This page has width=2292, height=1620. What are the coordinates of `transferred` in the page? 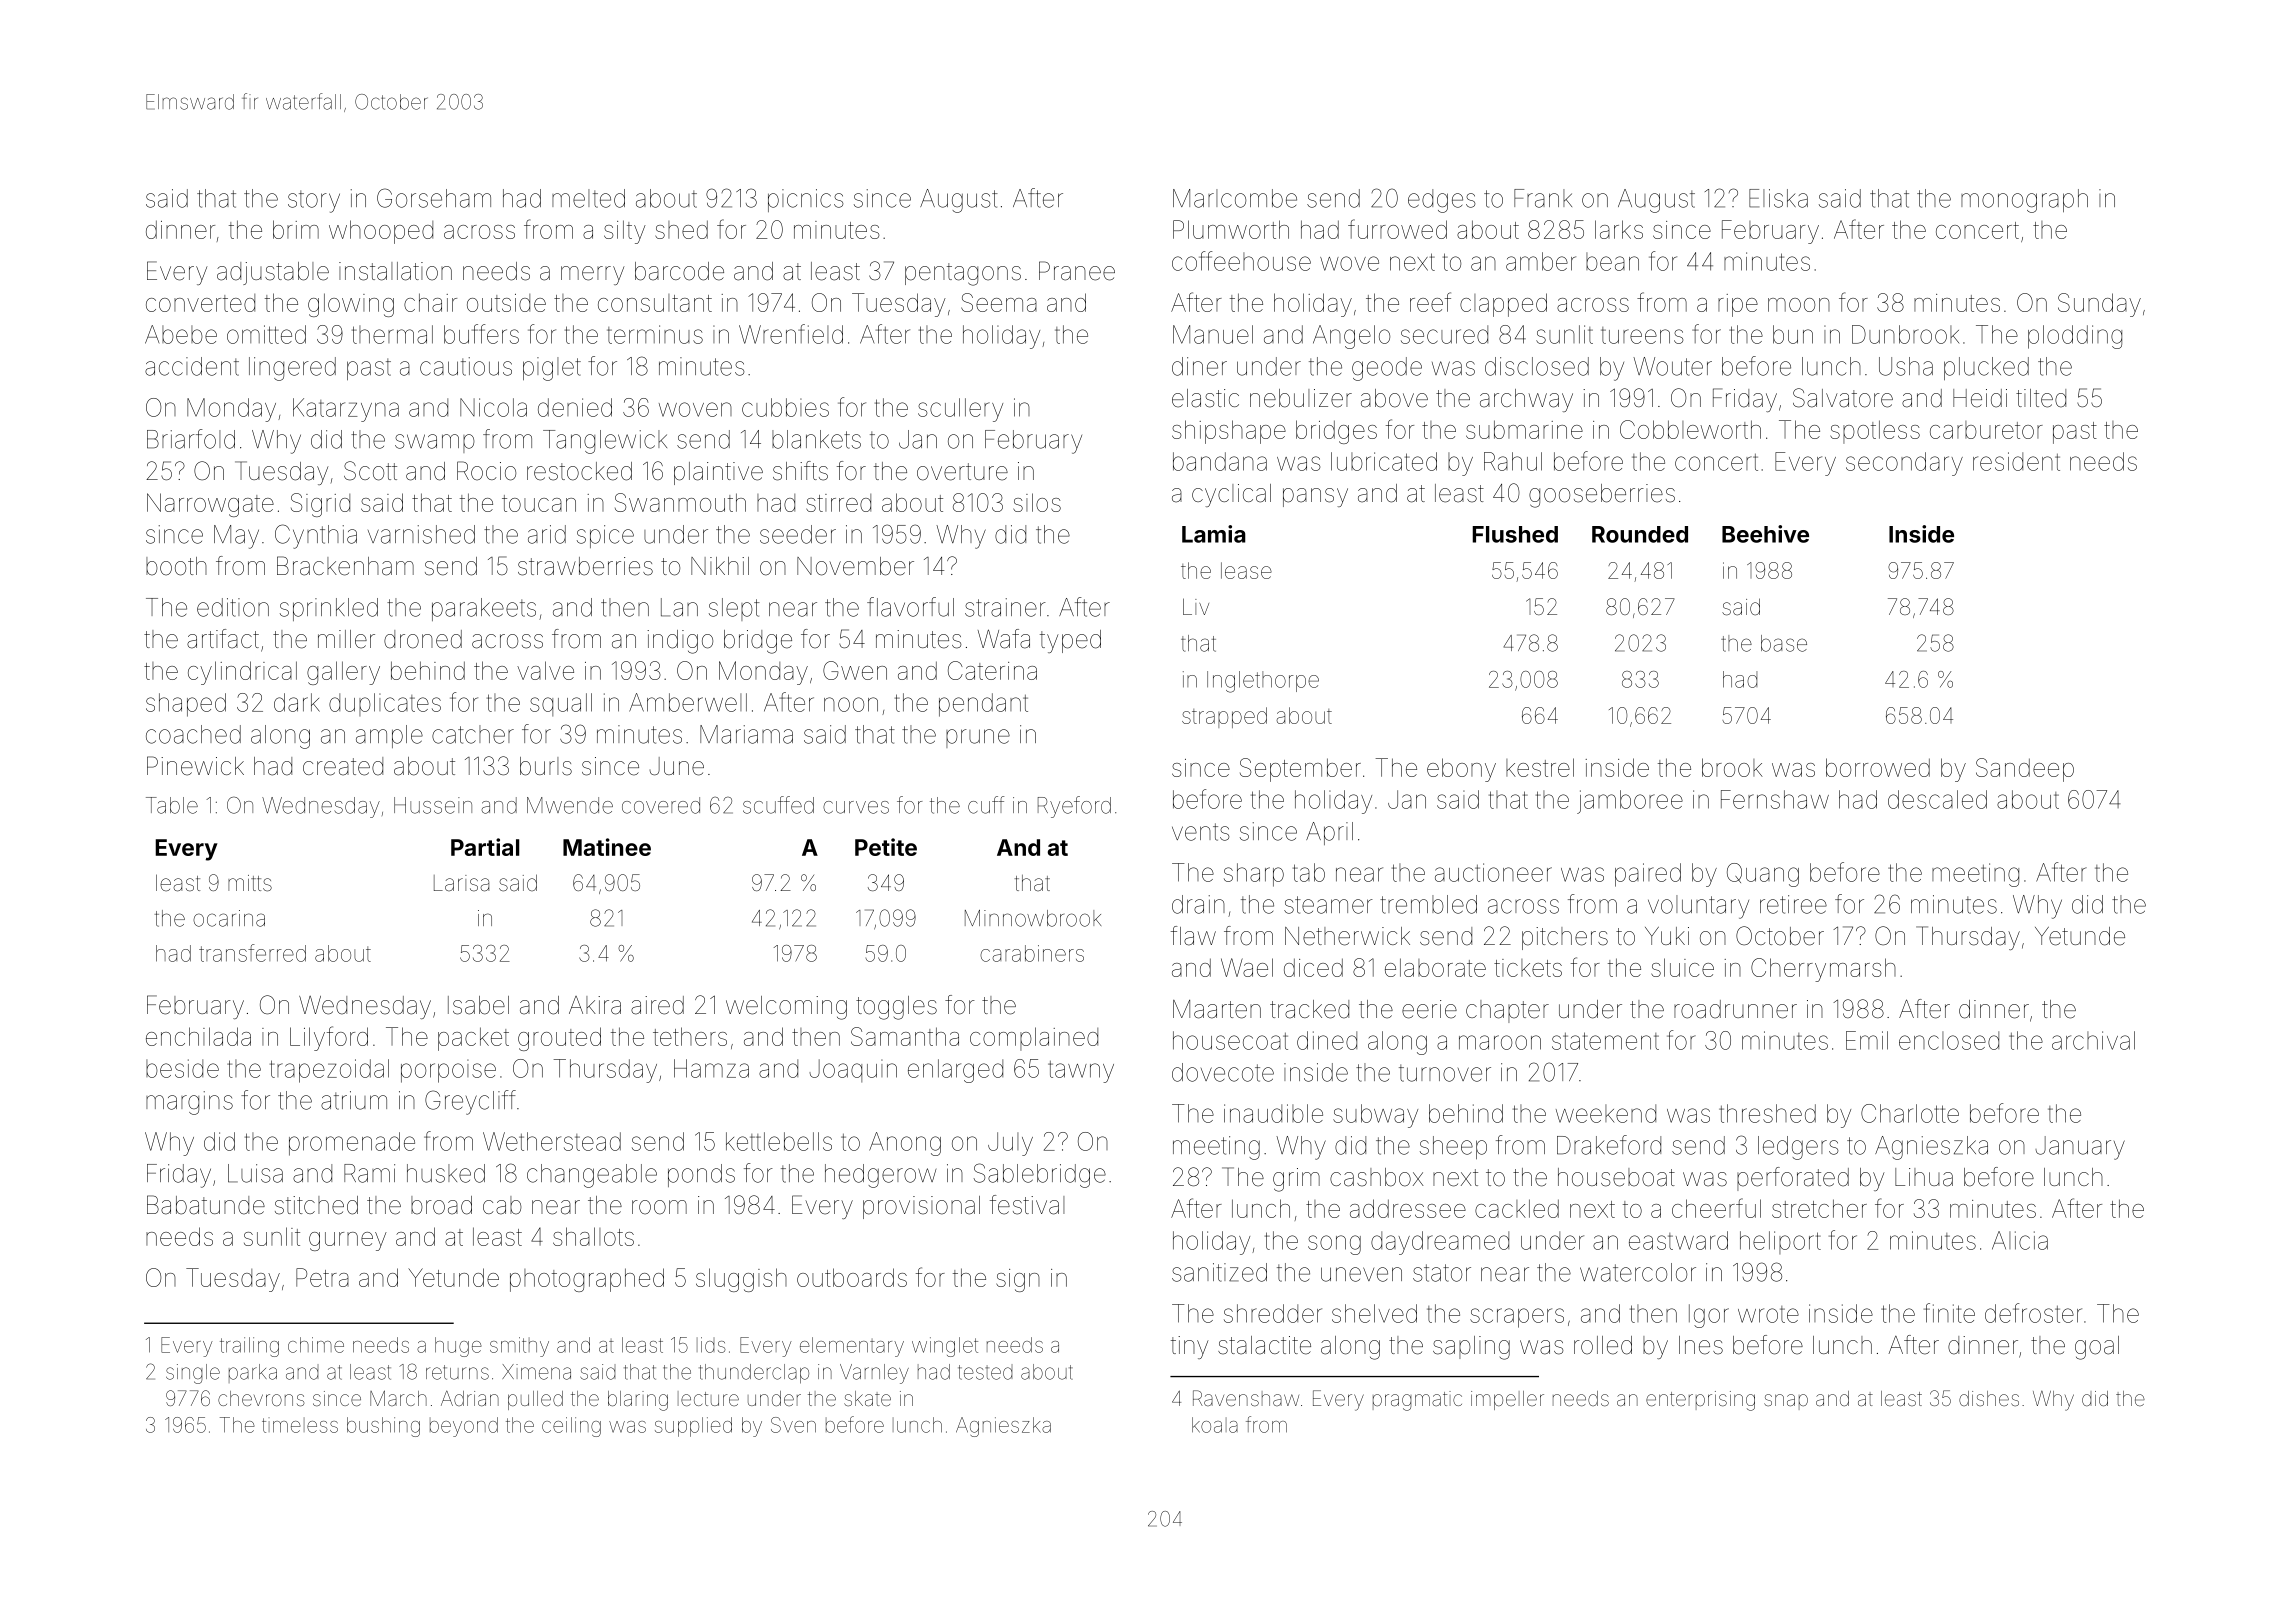 It's located at (252, 953).
